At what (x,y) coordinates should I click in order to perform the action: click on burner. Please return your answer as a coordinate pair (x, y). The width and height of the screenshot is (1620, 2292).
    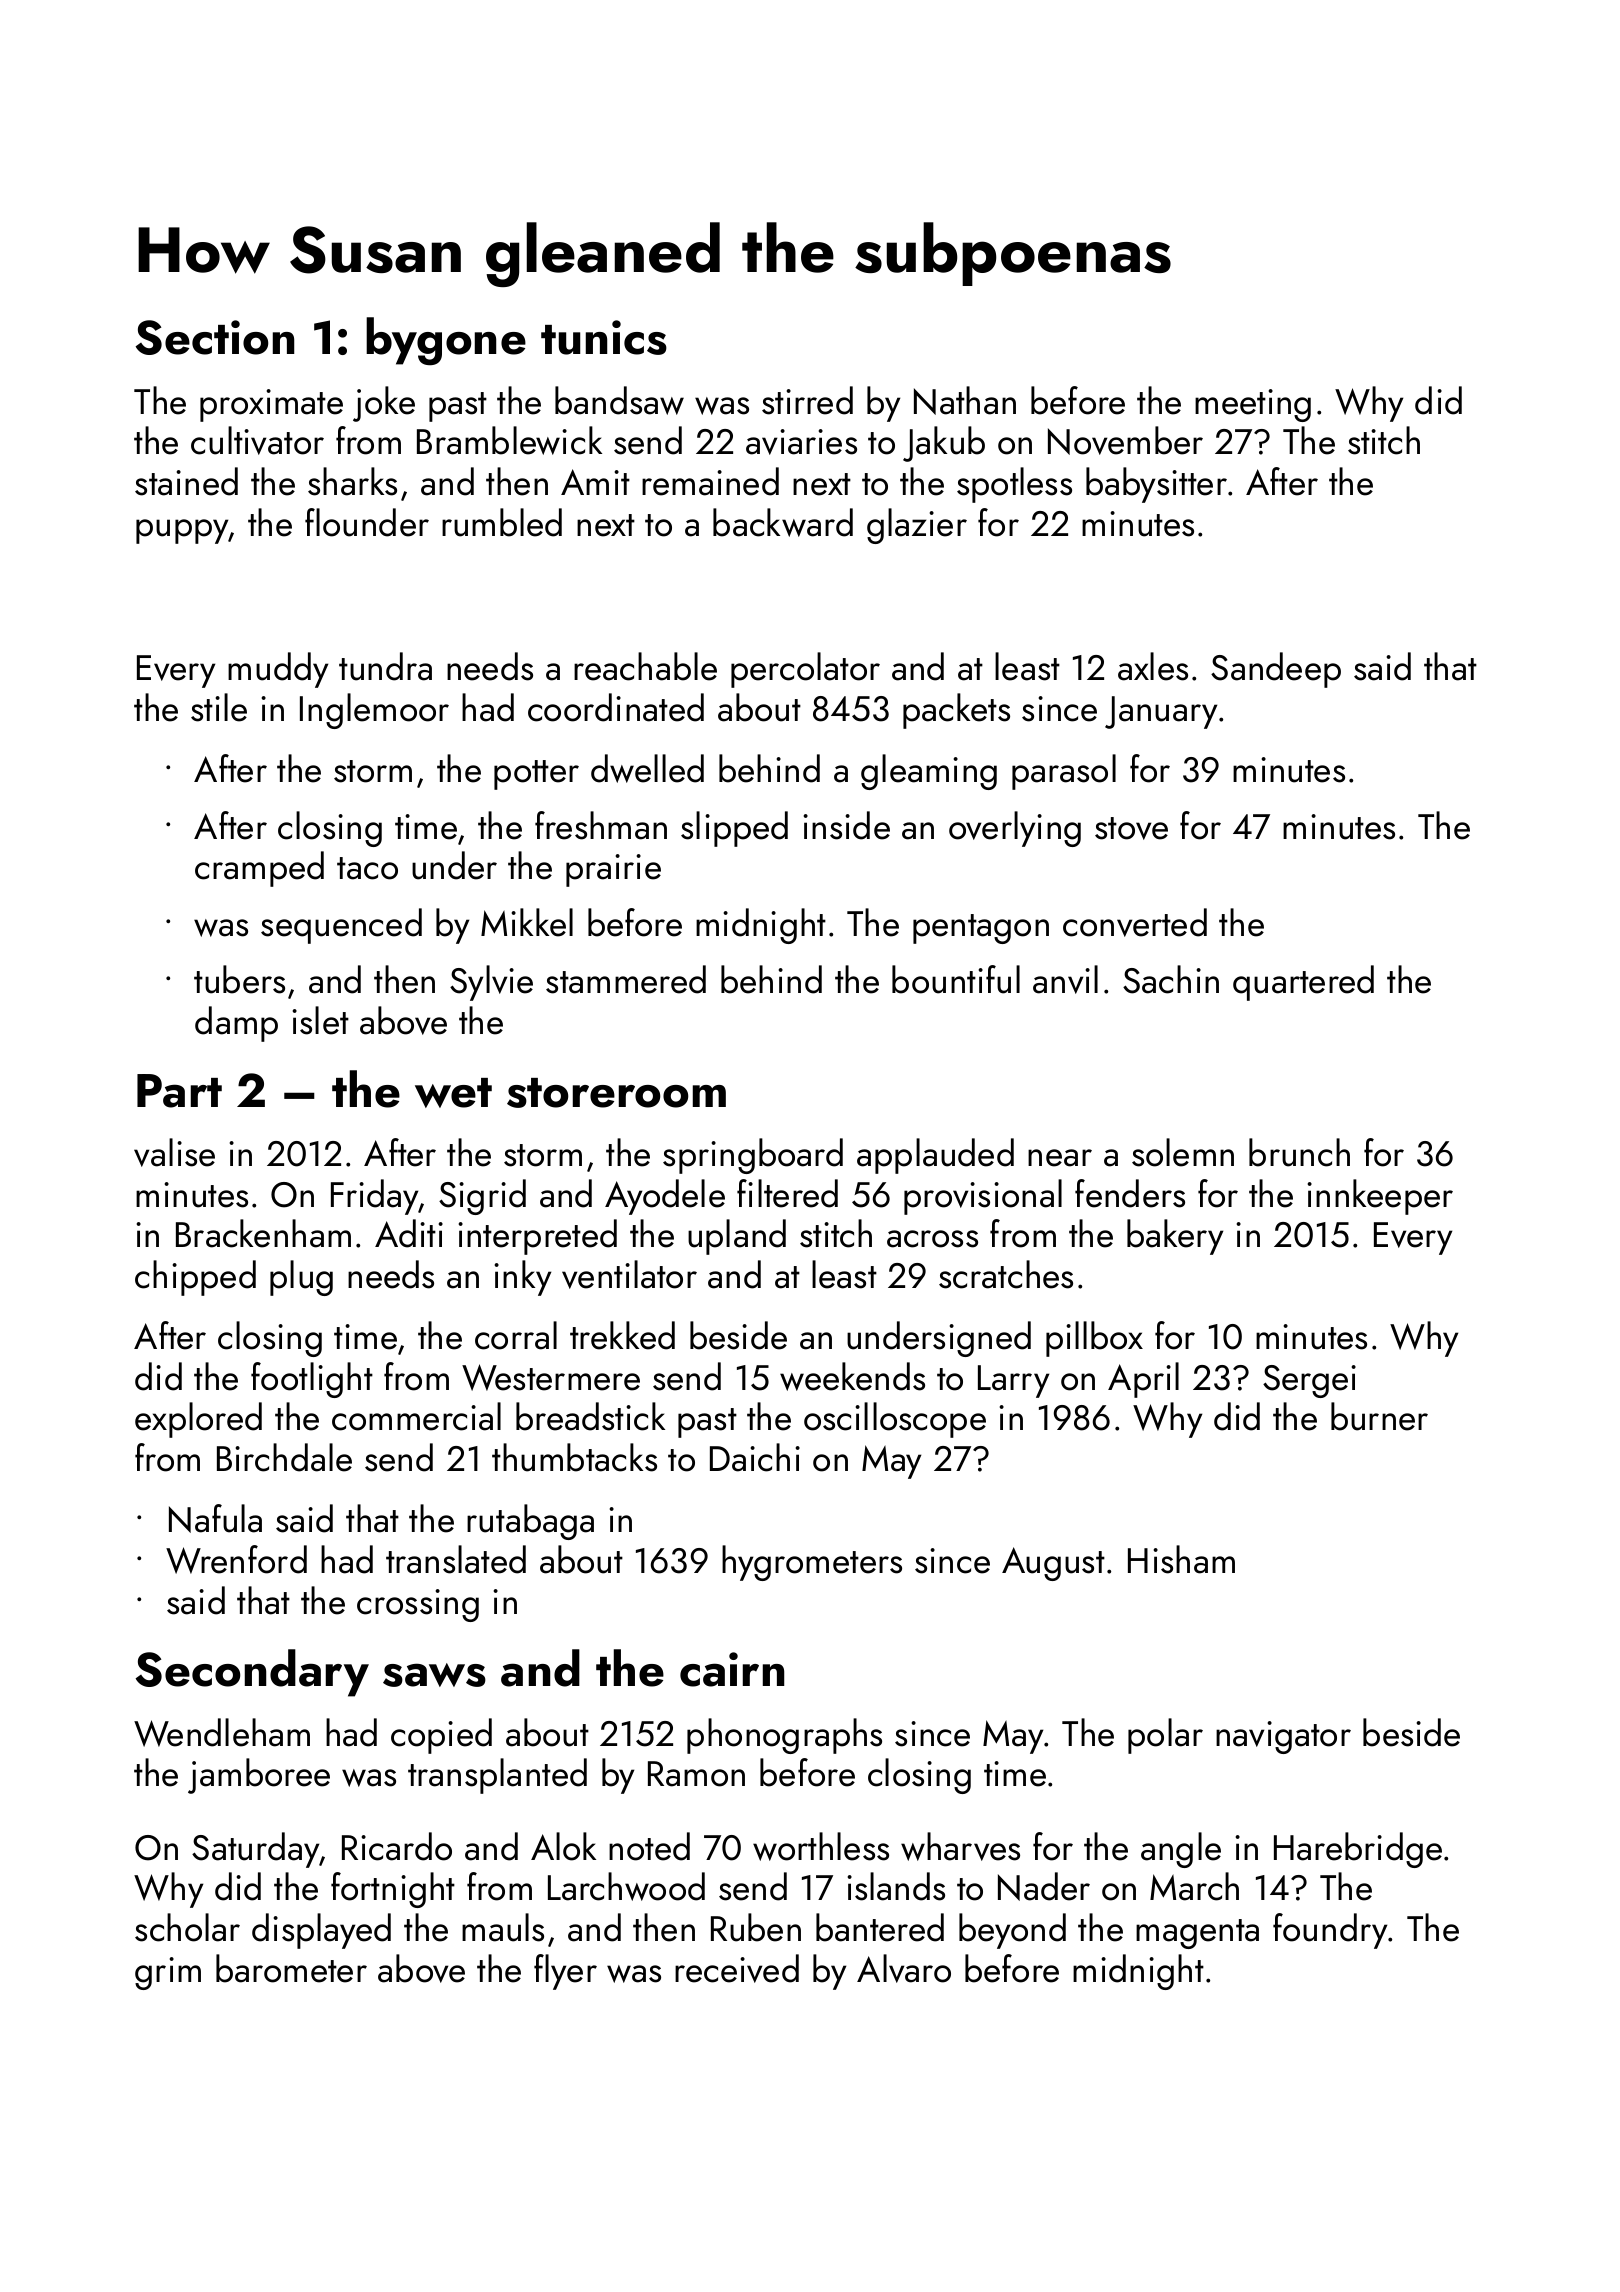
    Looking at the image, I should click on (1379, 1416).
